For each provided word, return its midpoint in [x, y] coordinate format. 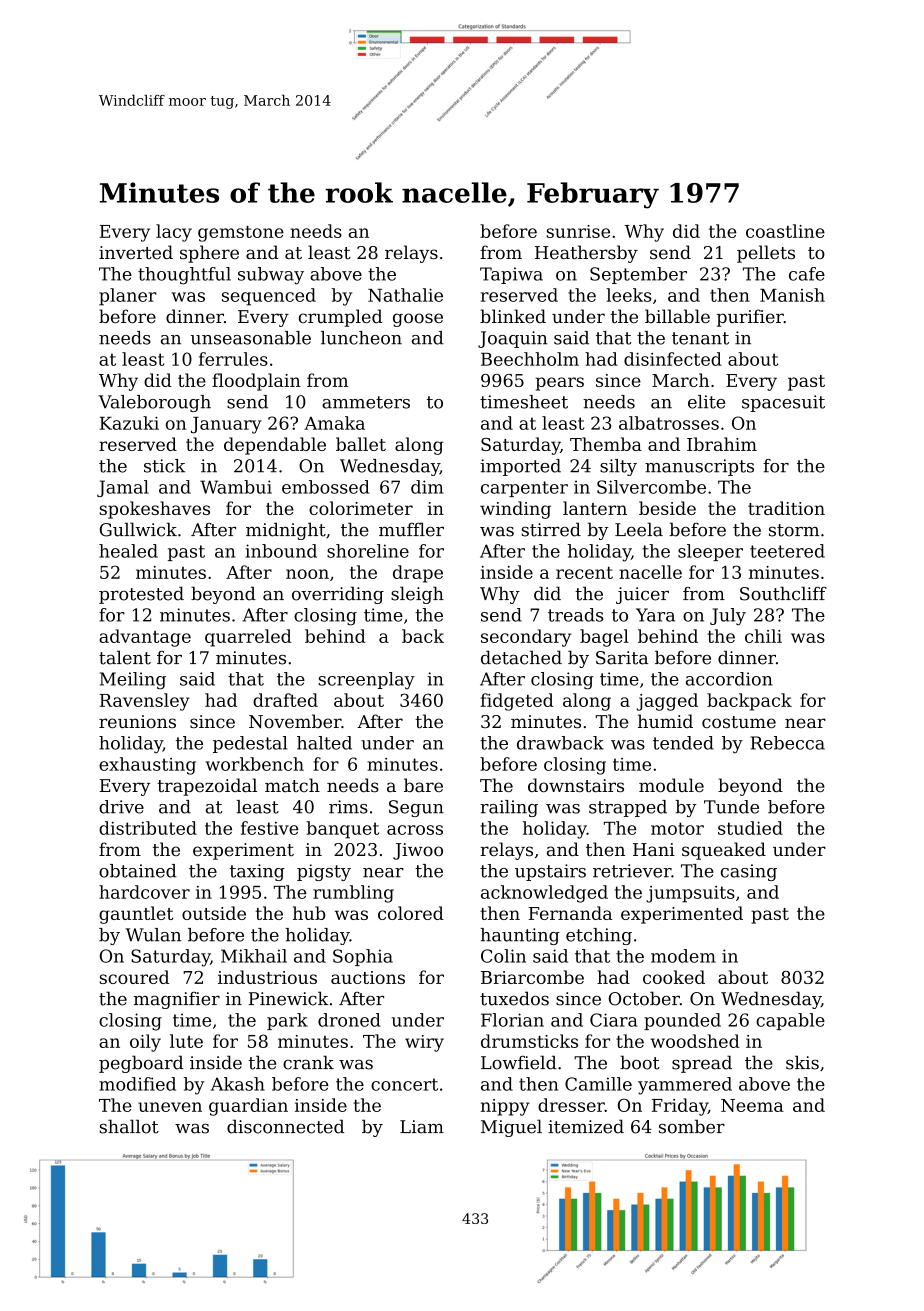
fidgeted [517, 702]
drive [121, 807]
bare [423, 785]
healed [128, 551]
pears [560, 384]
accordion [729, 679]
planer [128, 297]
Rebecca [788, 743]
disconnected [285, 1126]
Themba [606, 444]
